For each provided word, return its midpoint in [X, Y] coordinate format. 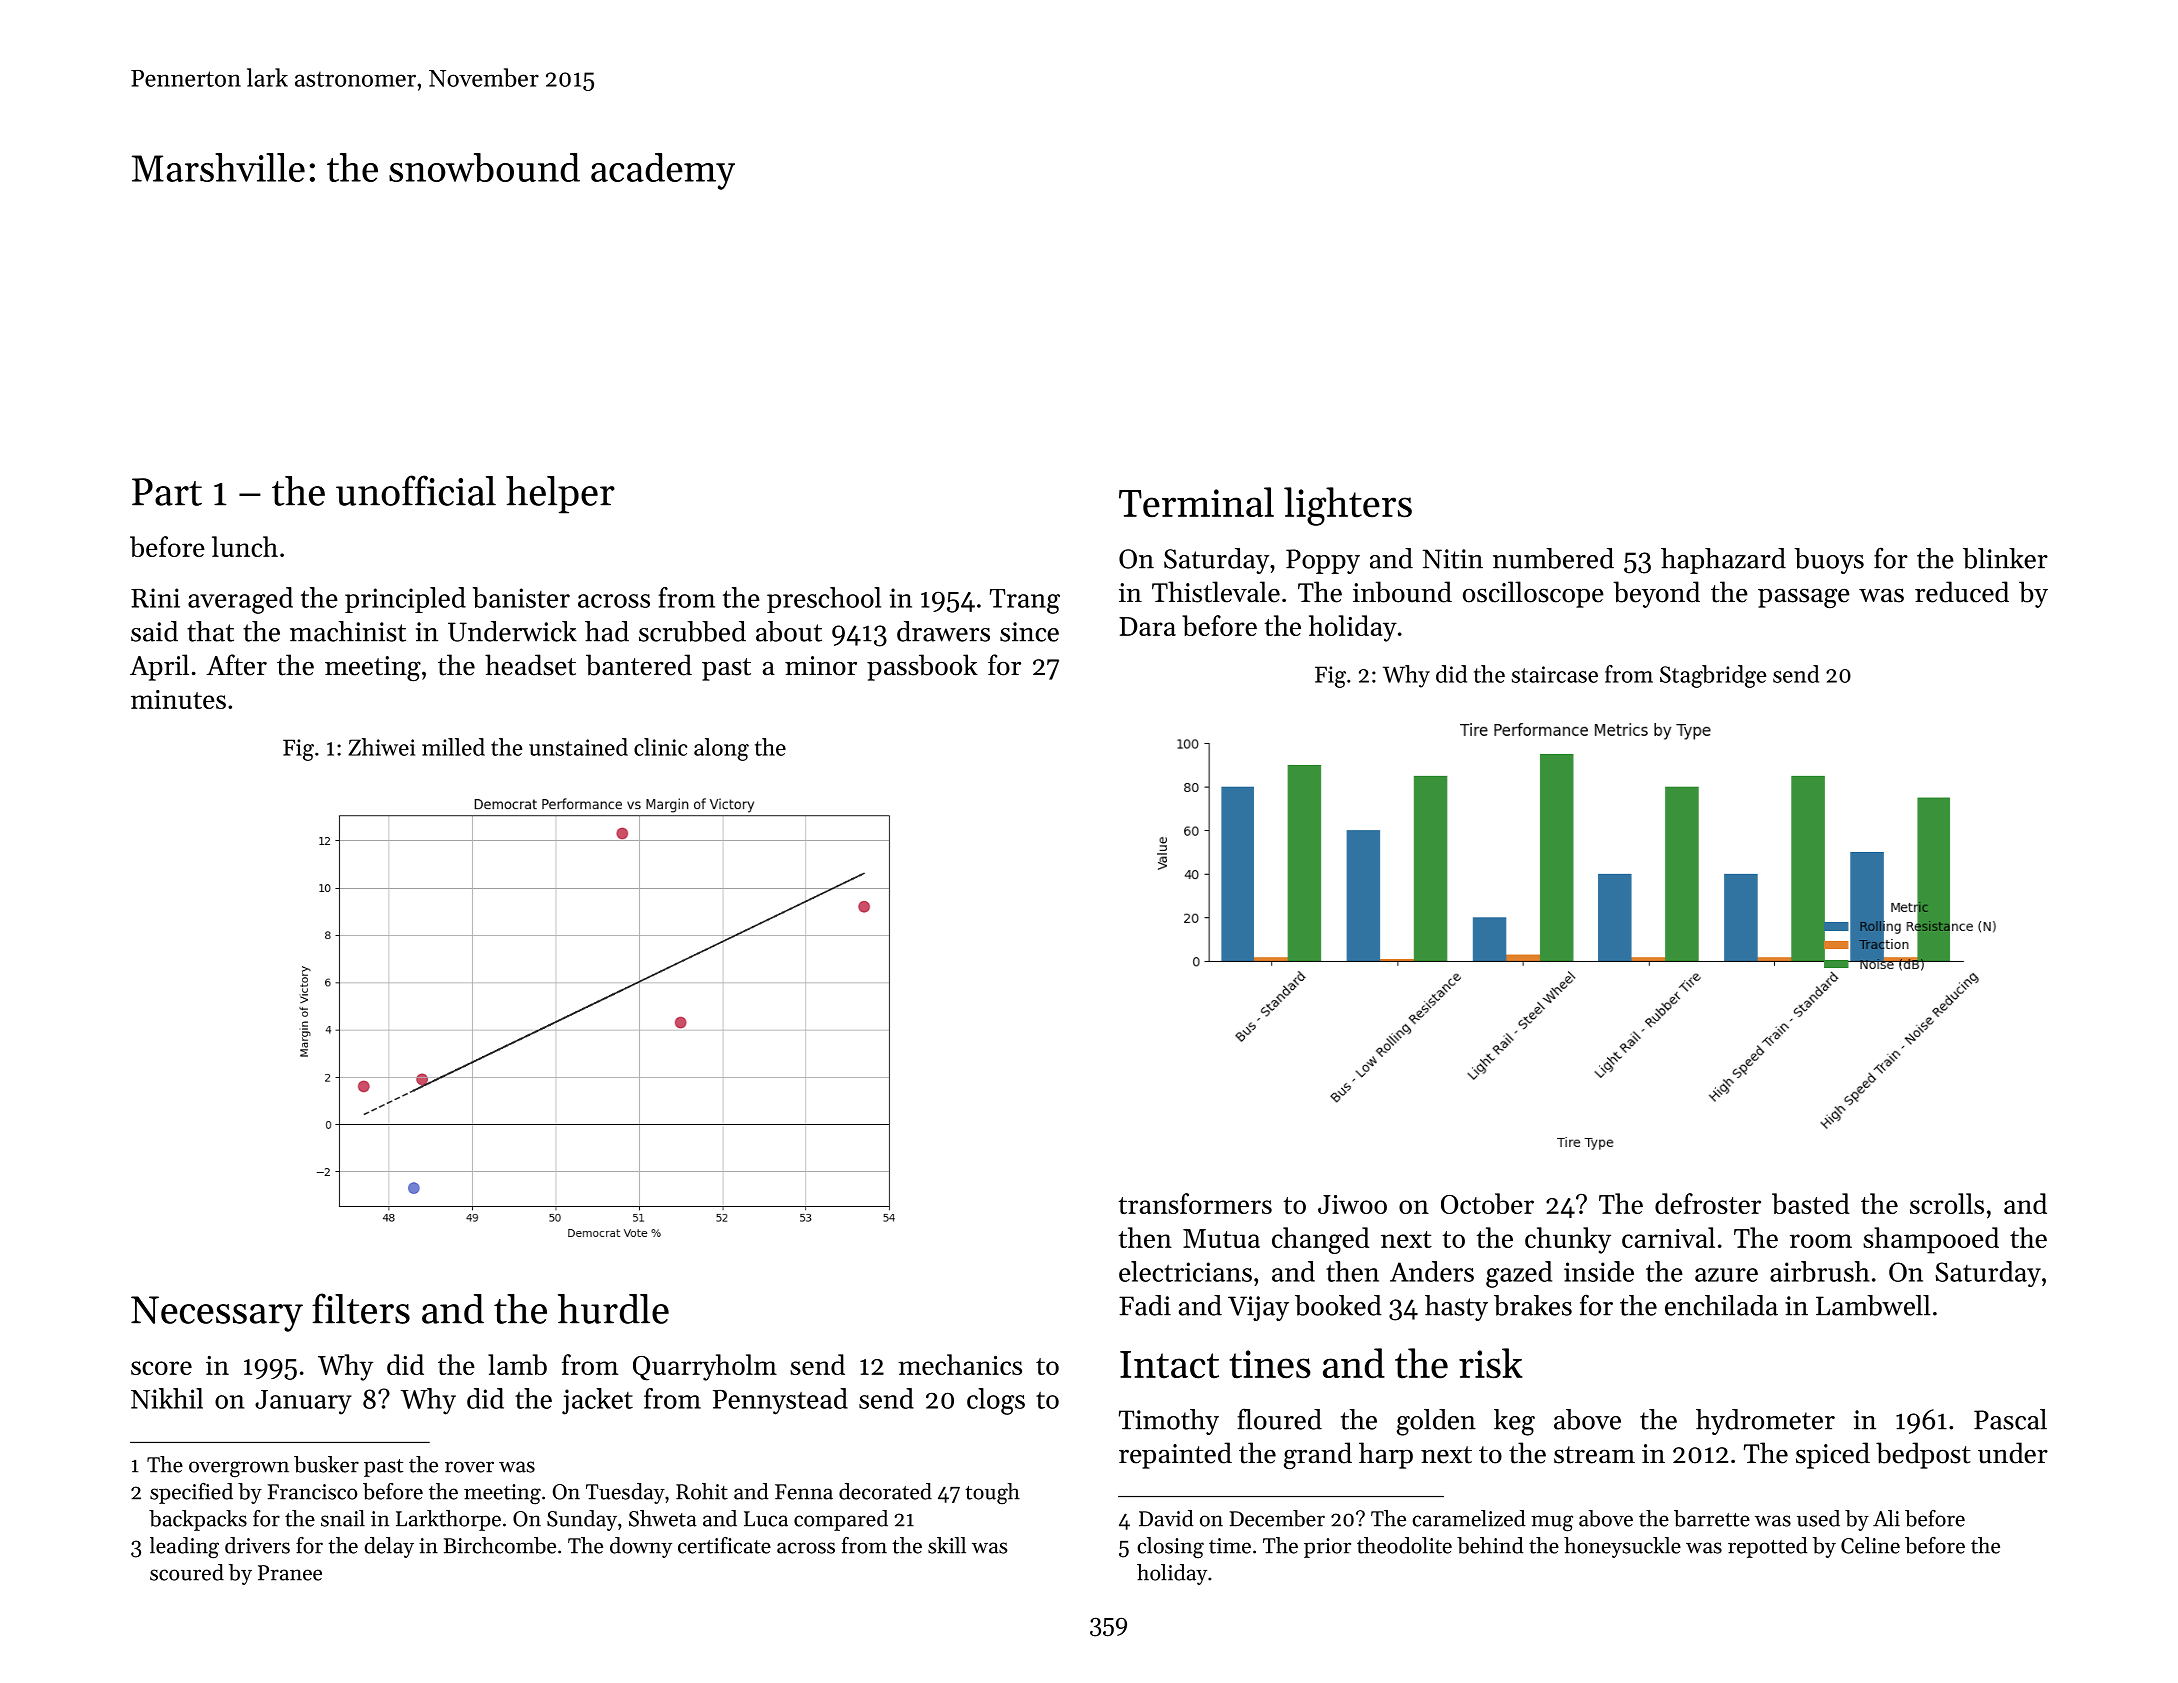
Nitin [1453, 559]
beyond [1657, 594]
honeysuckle [1622, 1547]
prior [1327, 1548]
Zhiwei [381, 747]
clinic [660, 747]
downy [641, 1547]
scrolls [1947, 1203]
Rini [155, 598]
